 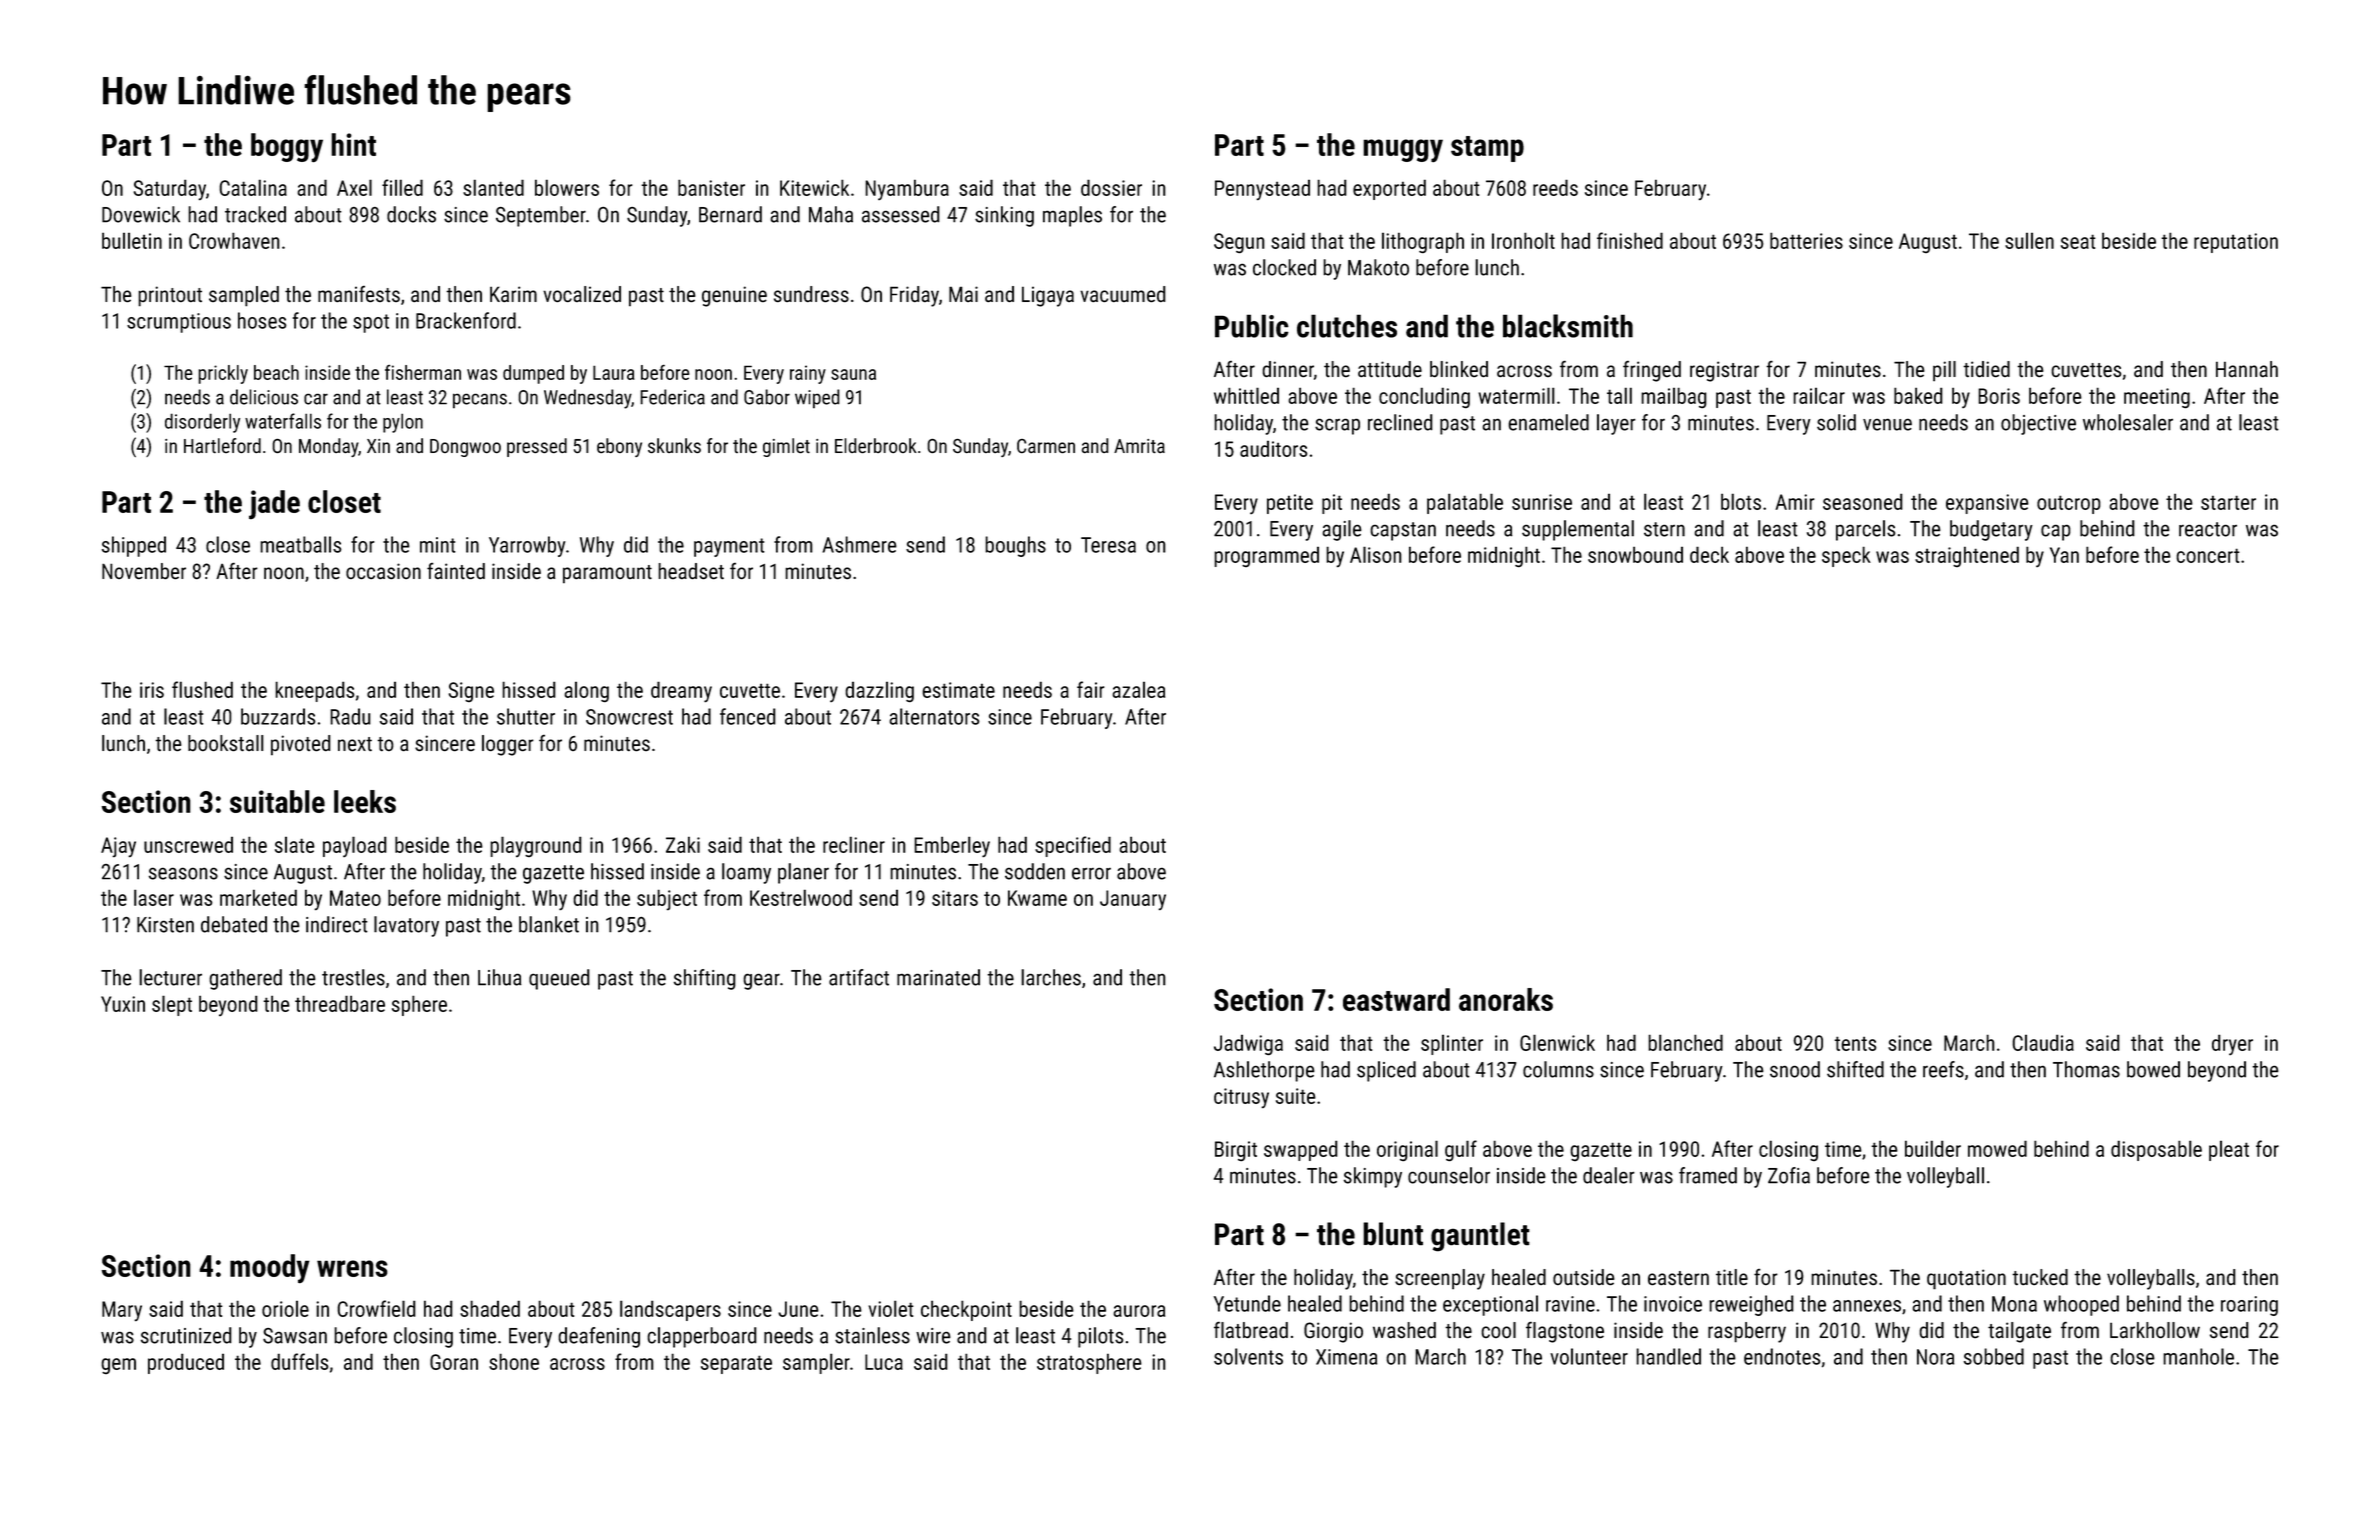 What do you see at coordinates (245, 979) in the screenshot?
I see `gathered` at bounding box center [245, 979].
